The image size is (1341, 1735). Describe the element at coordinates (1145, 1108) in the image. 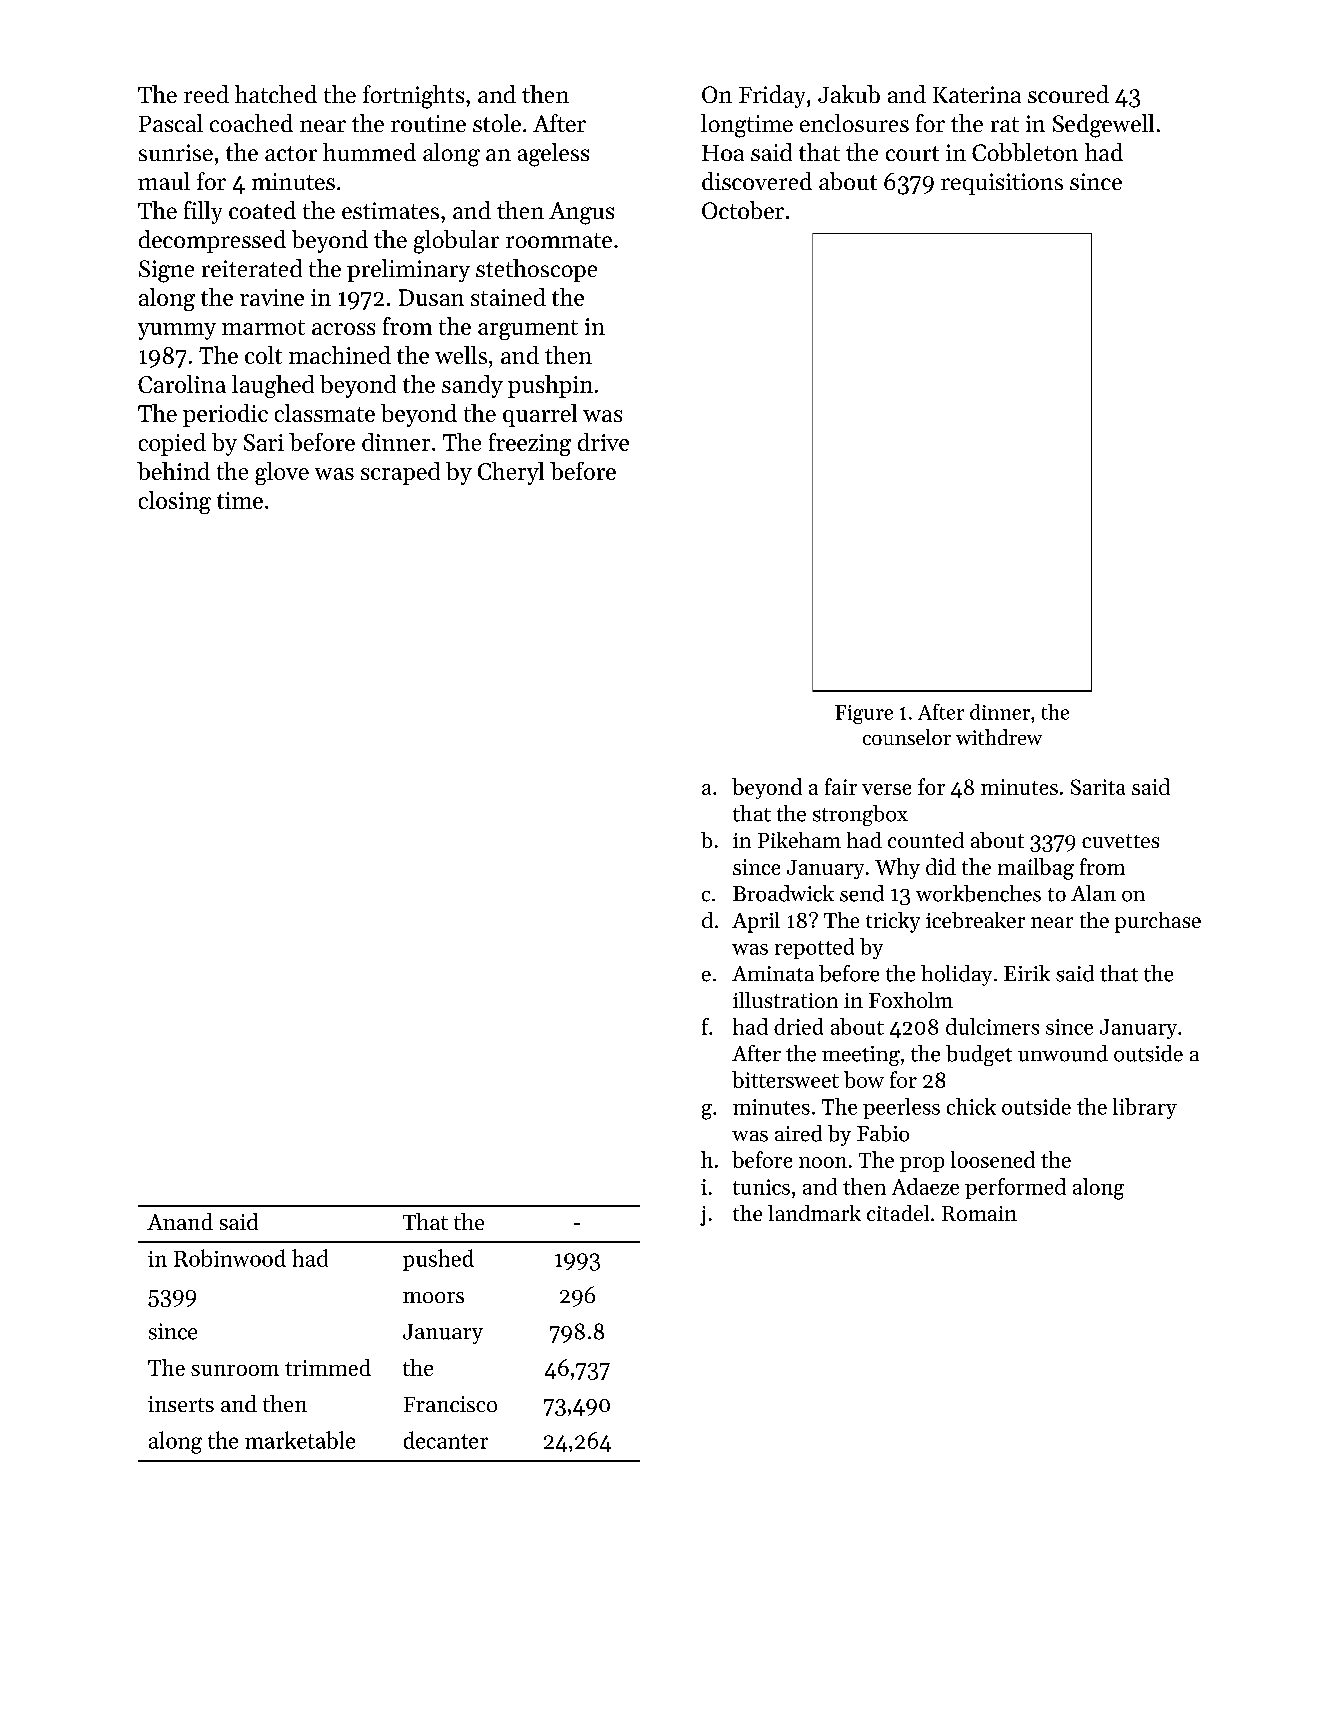

I see `library` at that location.
